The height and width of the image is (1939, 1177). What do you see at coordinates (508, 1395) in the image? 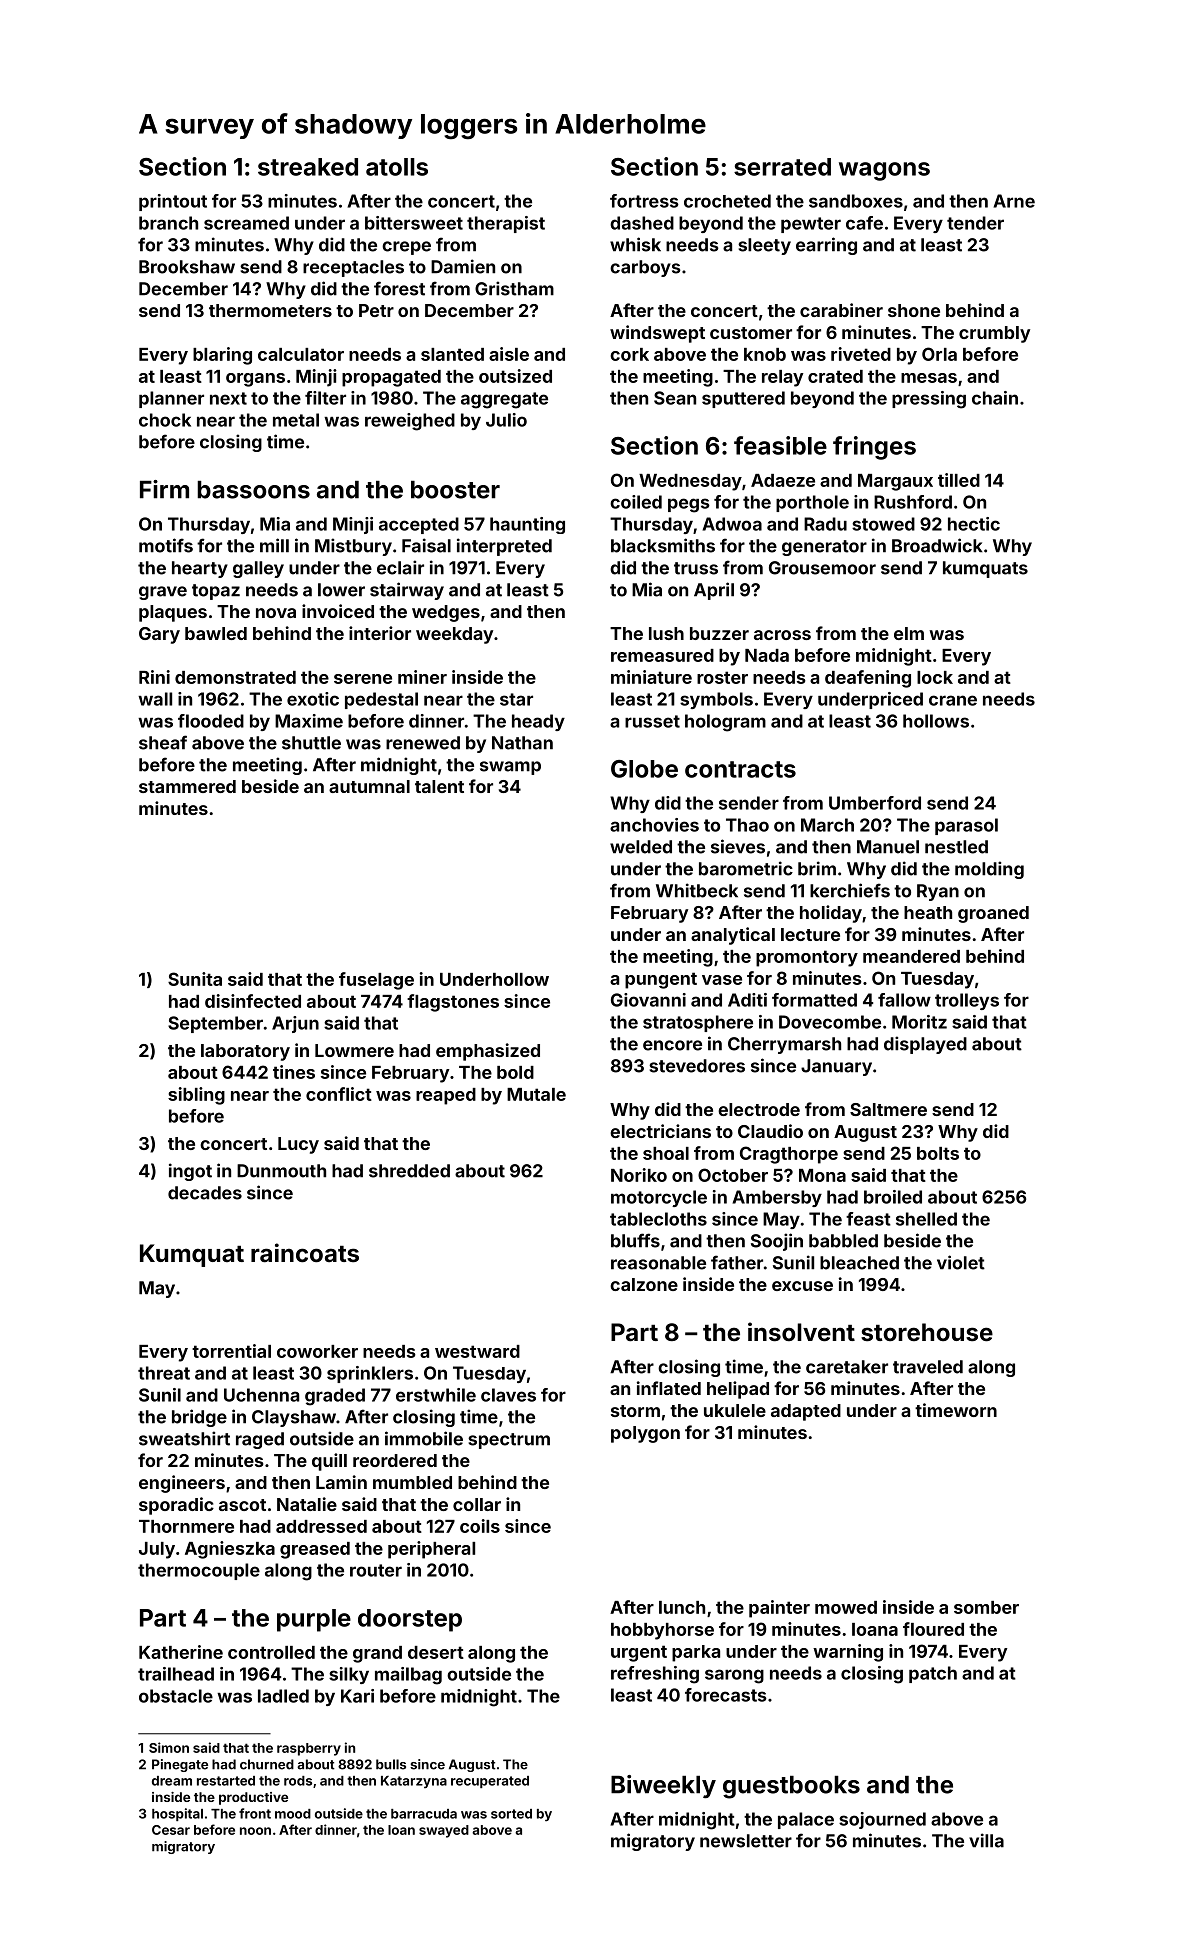
I see `claves` at bounding box center [508, 1395].
